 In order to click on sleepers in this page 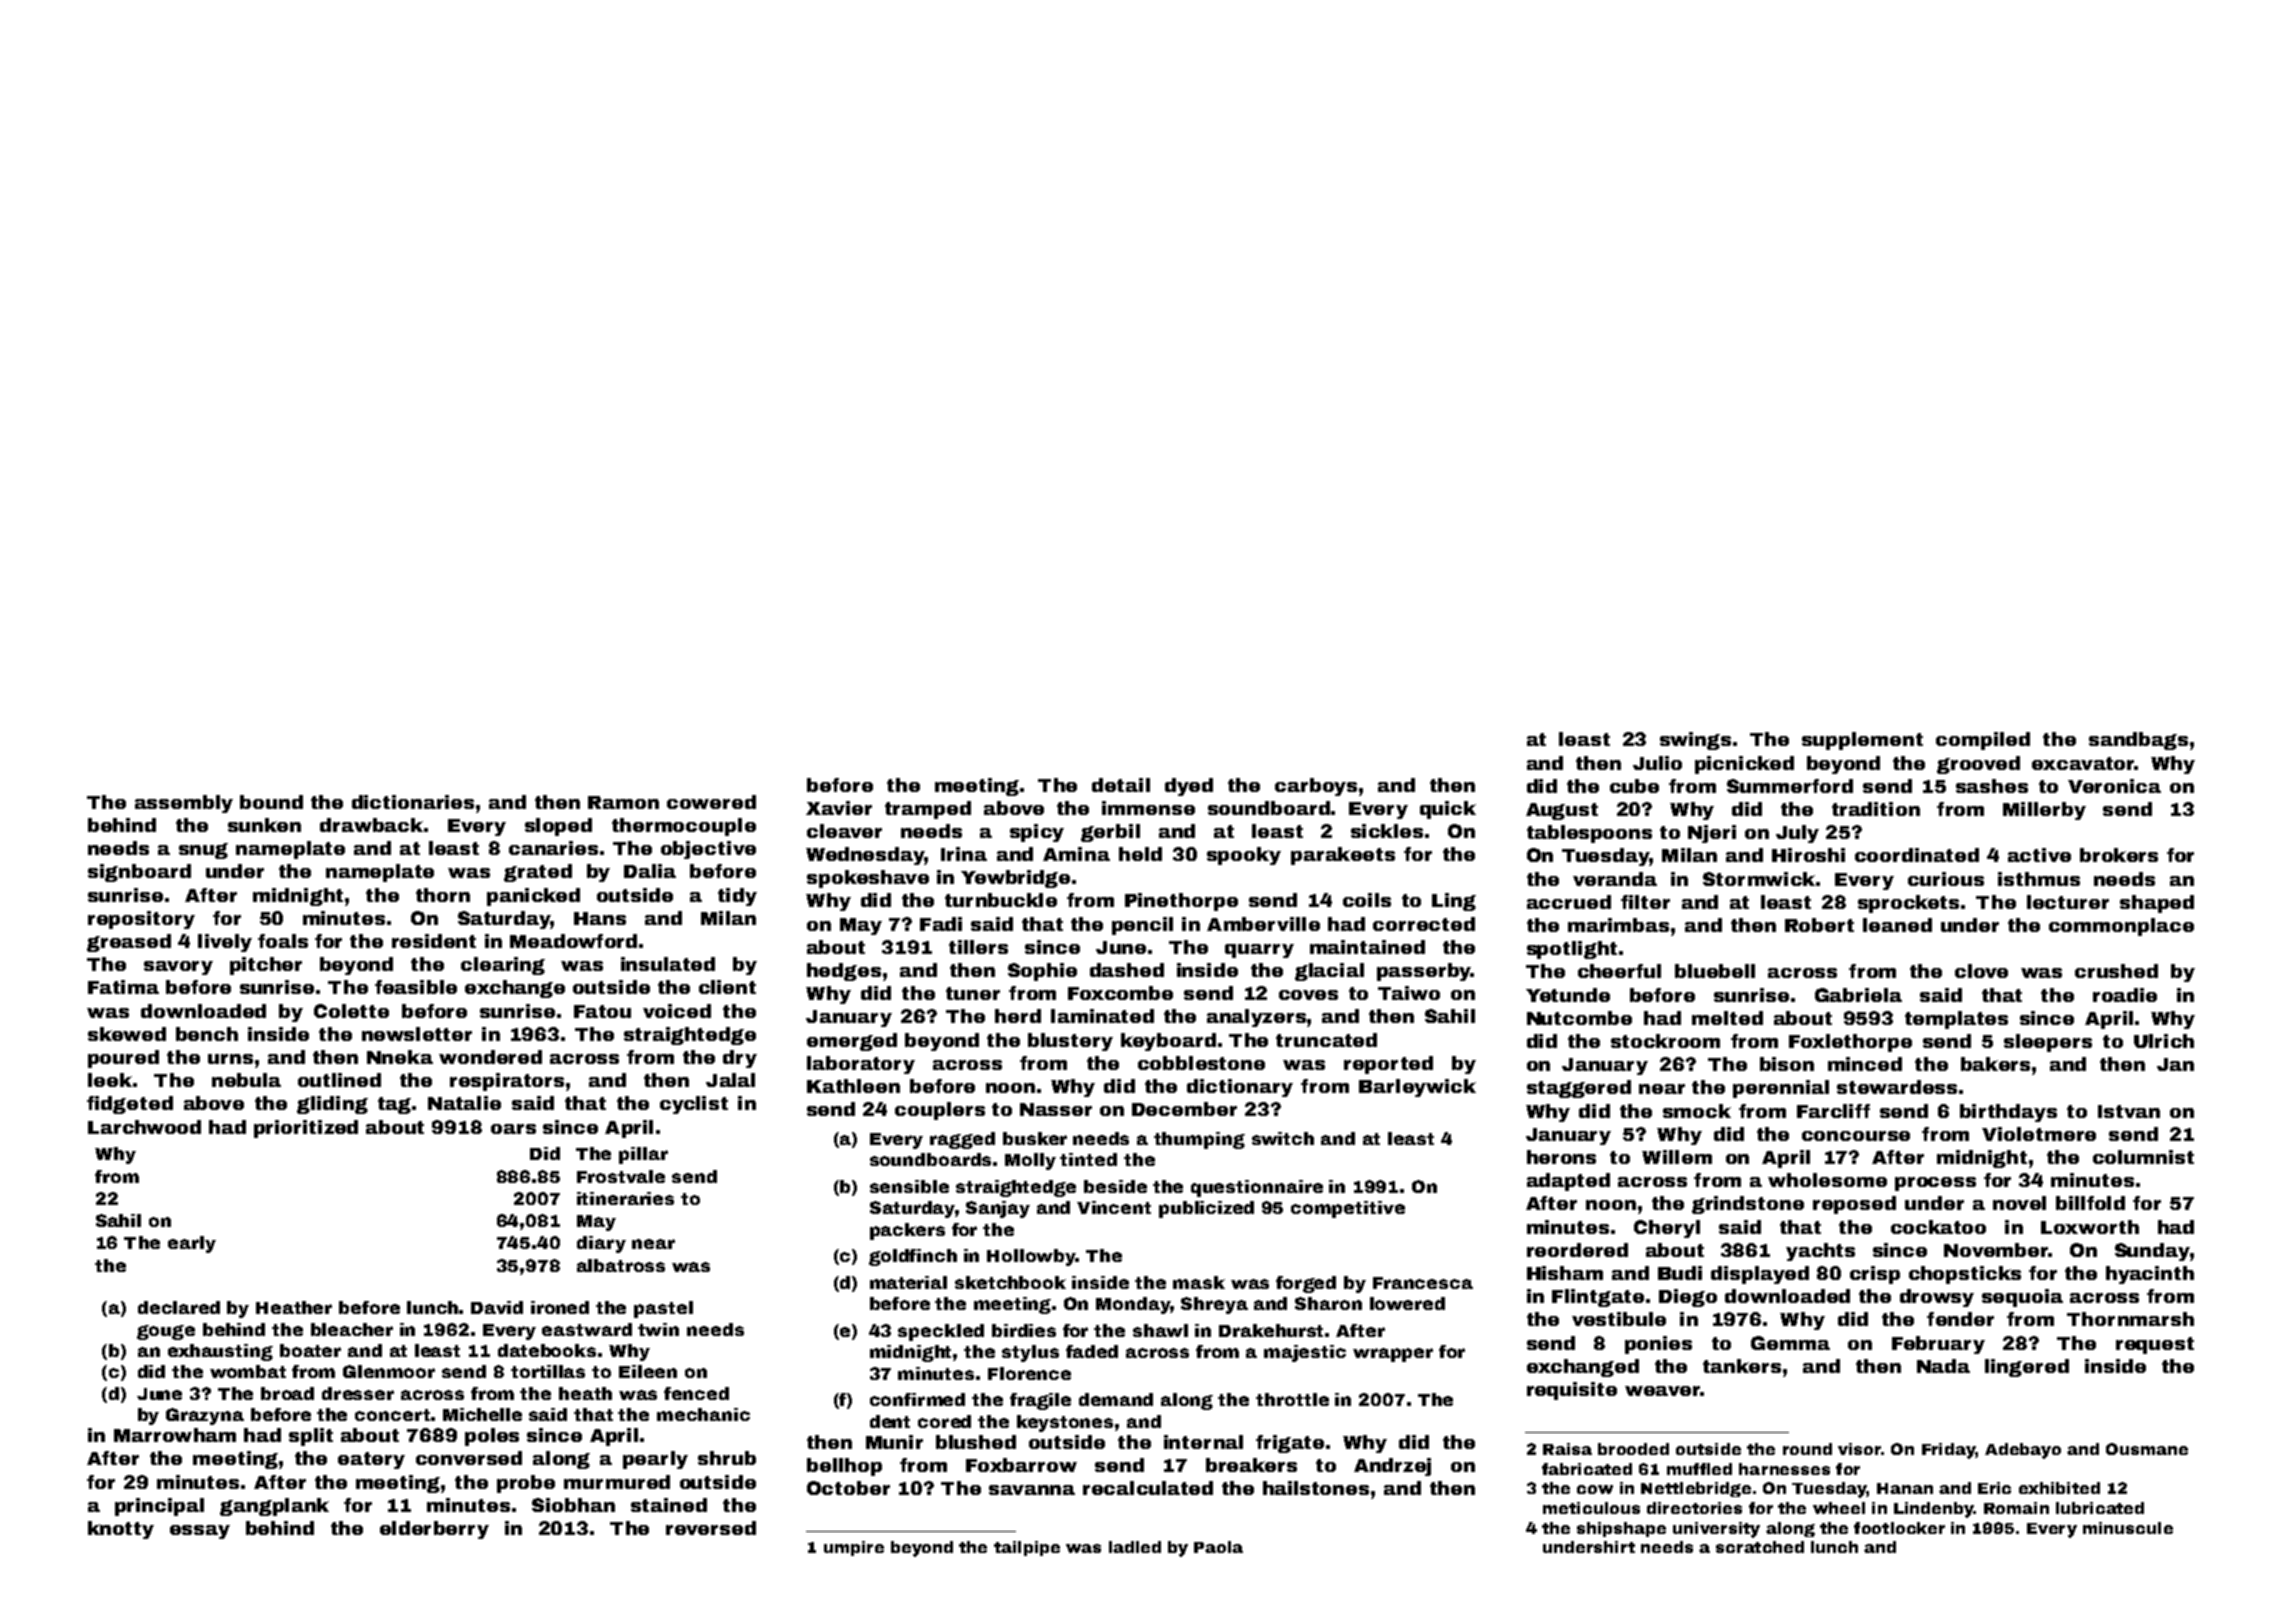, I will do `click(2048, 1043)`.
